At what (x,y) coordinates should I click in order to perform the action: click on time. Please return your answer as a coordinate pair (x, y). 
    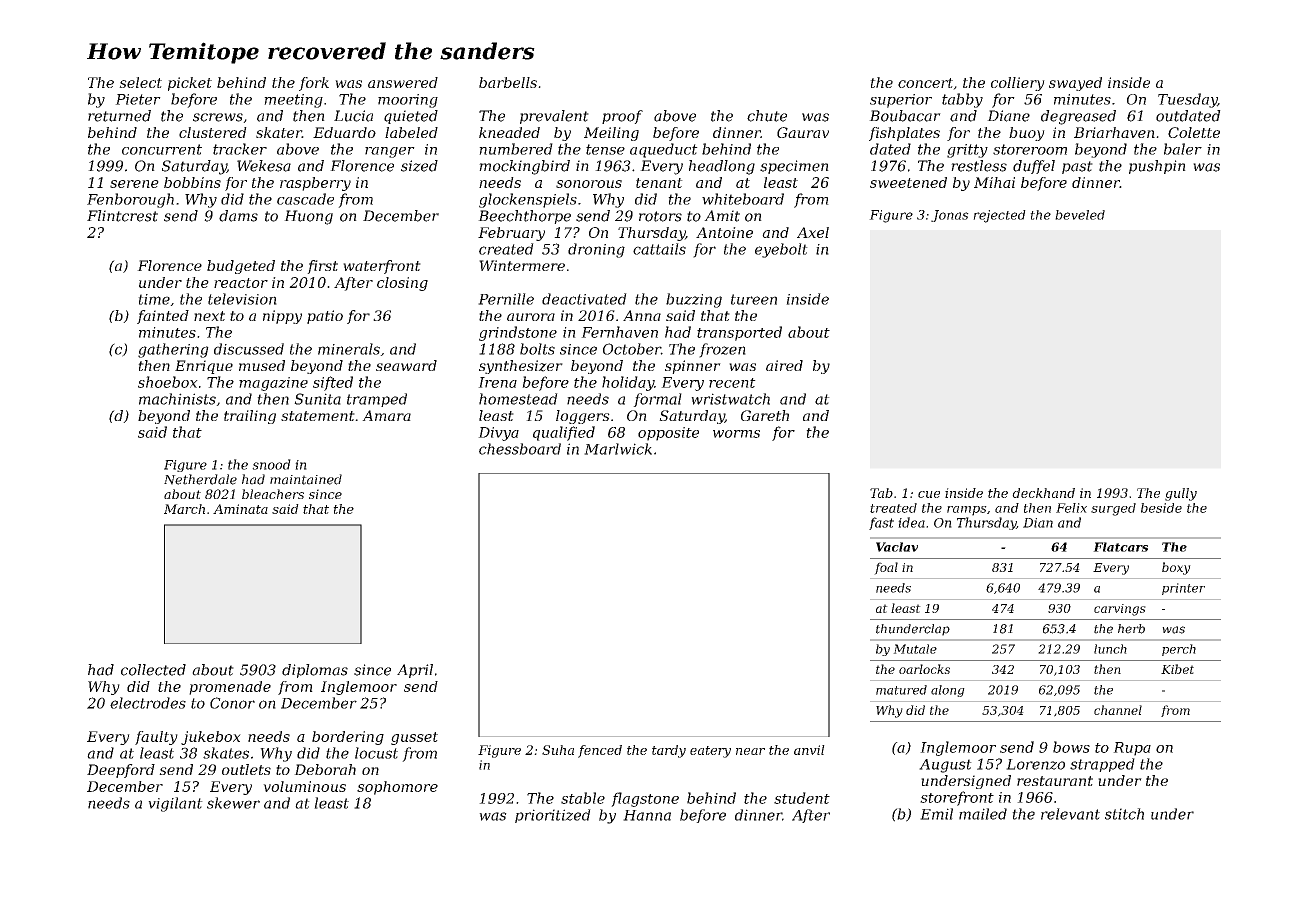
    Looking at the image, I should click on (154, 299).
